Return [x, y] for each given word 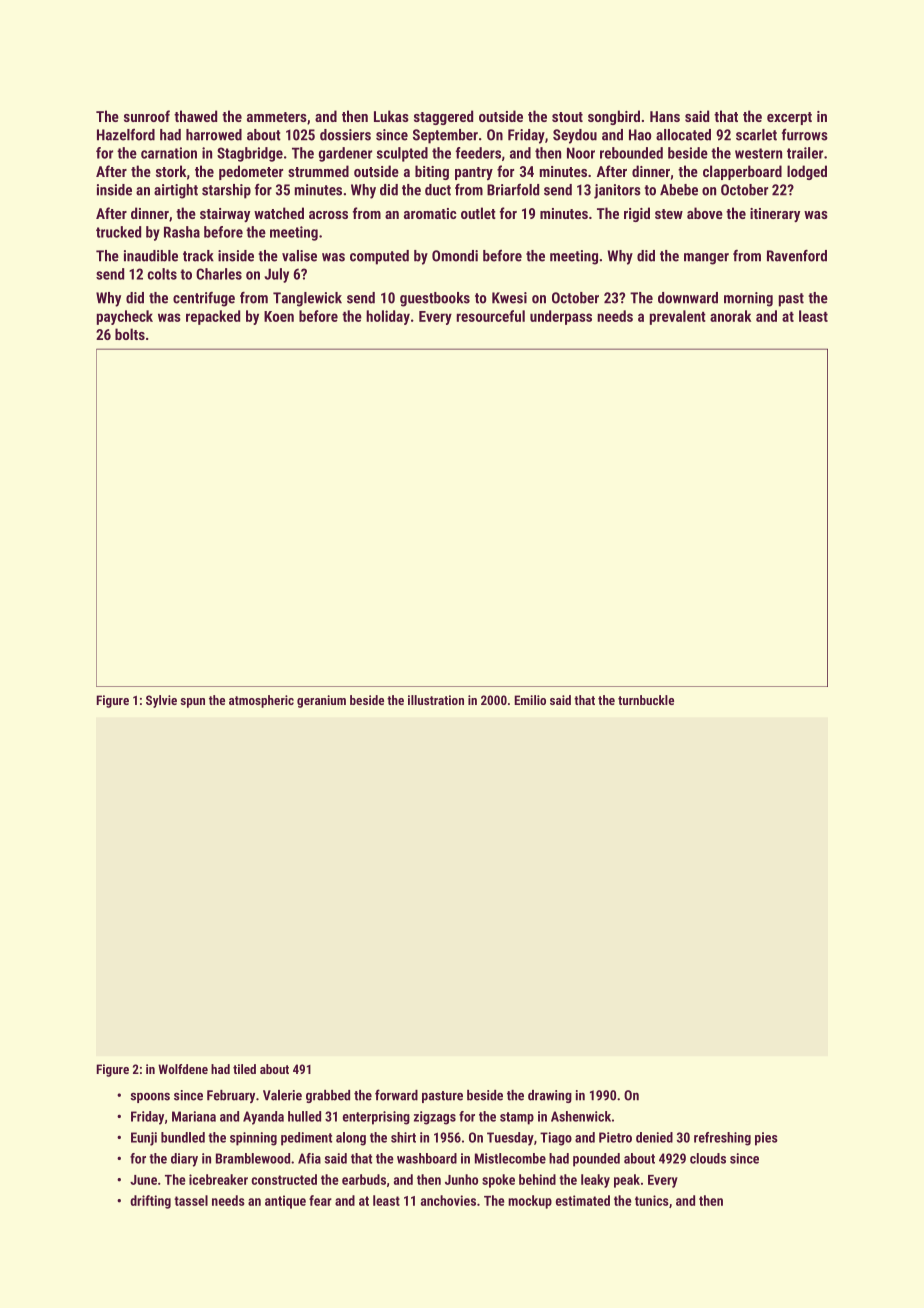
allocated [683, 135]
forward [396, 1095]
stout [567, 117]
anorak [730, 316]
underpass [561, 317]
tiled [244, 1069]
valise [299, 256]
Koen [279, 316]
